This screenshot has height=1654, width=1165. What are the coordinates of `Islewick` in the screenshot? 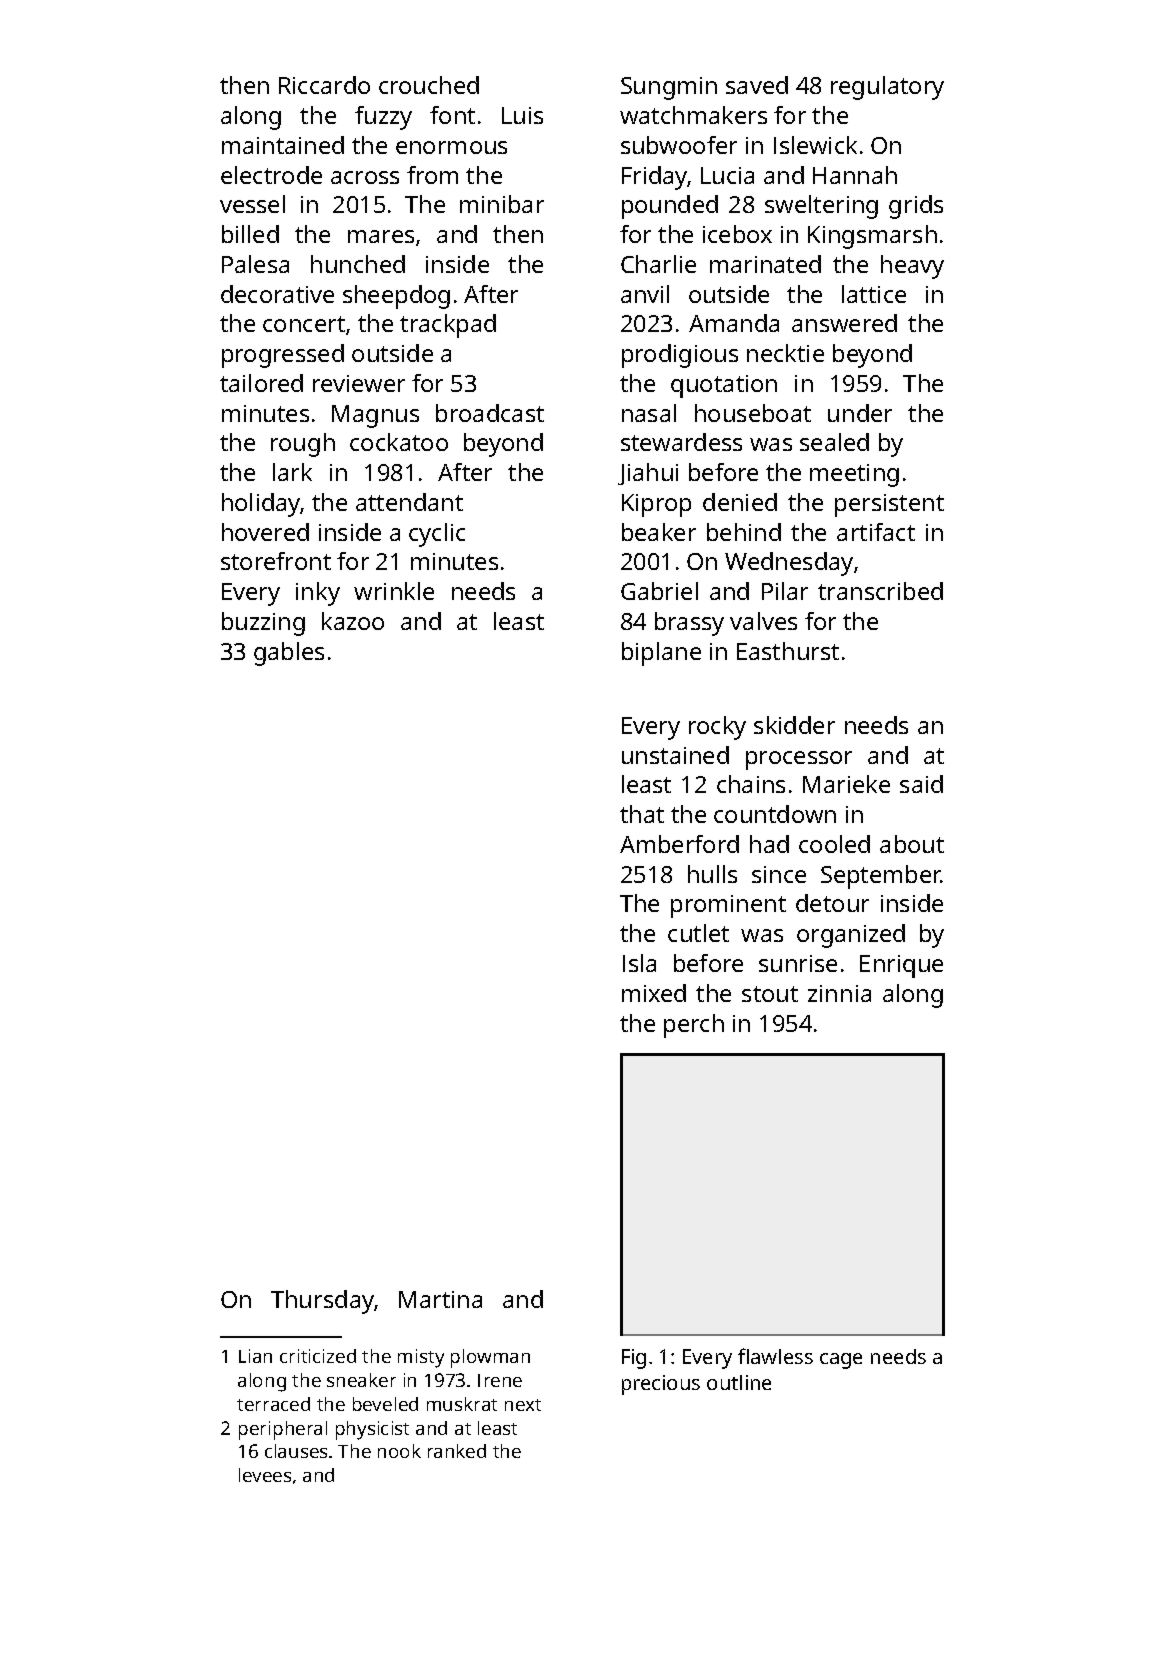 It's located at (815, 145).
